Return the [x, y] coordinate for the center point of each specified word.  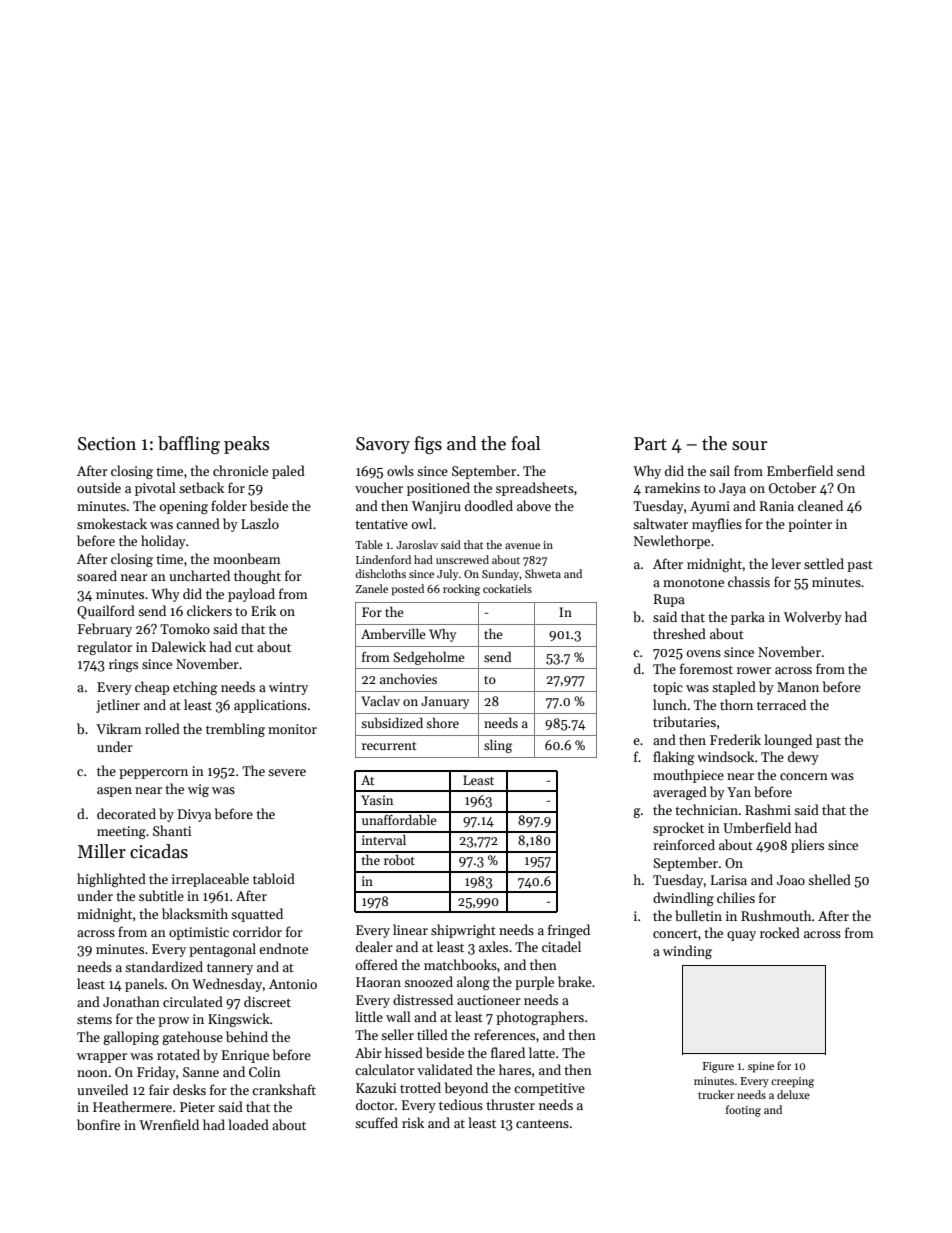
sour [749, 446]
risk [413, 1122]
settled [824, 563]
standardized [164, 966]
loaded [248, 1124]
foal [525, 443]
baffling [189, 445]
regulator [104, 648]
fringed [569, 931]
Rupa [669, 600]
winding [687, 952]
